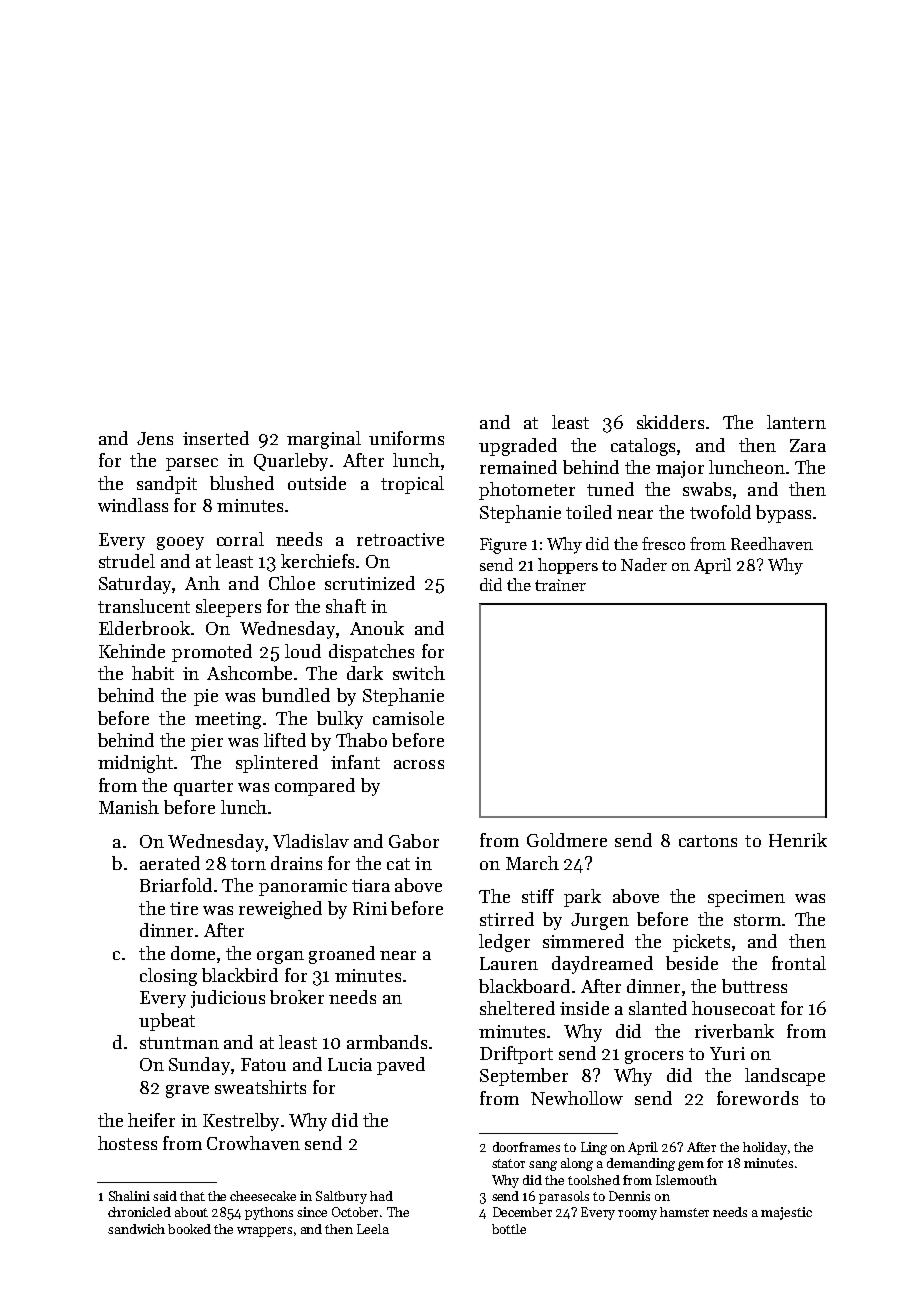  What do you see at coordinates (127, 561) in the screenshot?
I see `strudel` at bounding box center [127, 561].
